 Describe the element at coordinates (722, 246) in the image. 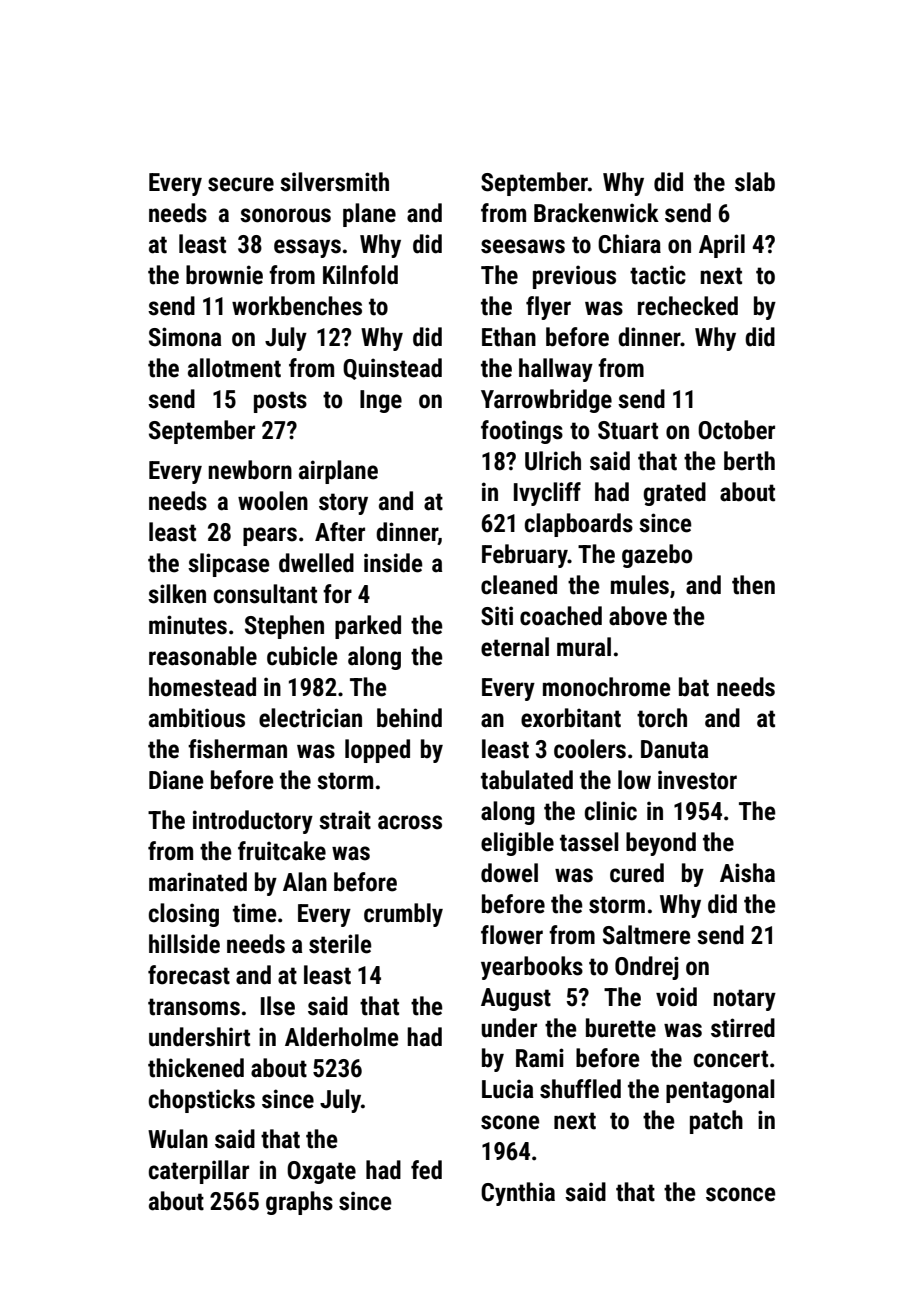

I see `April` at that location.
